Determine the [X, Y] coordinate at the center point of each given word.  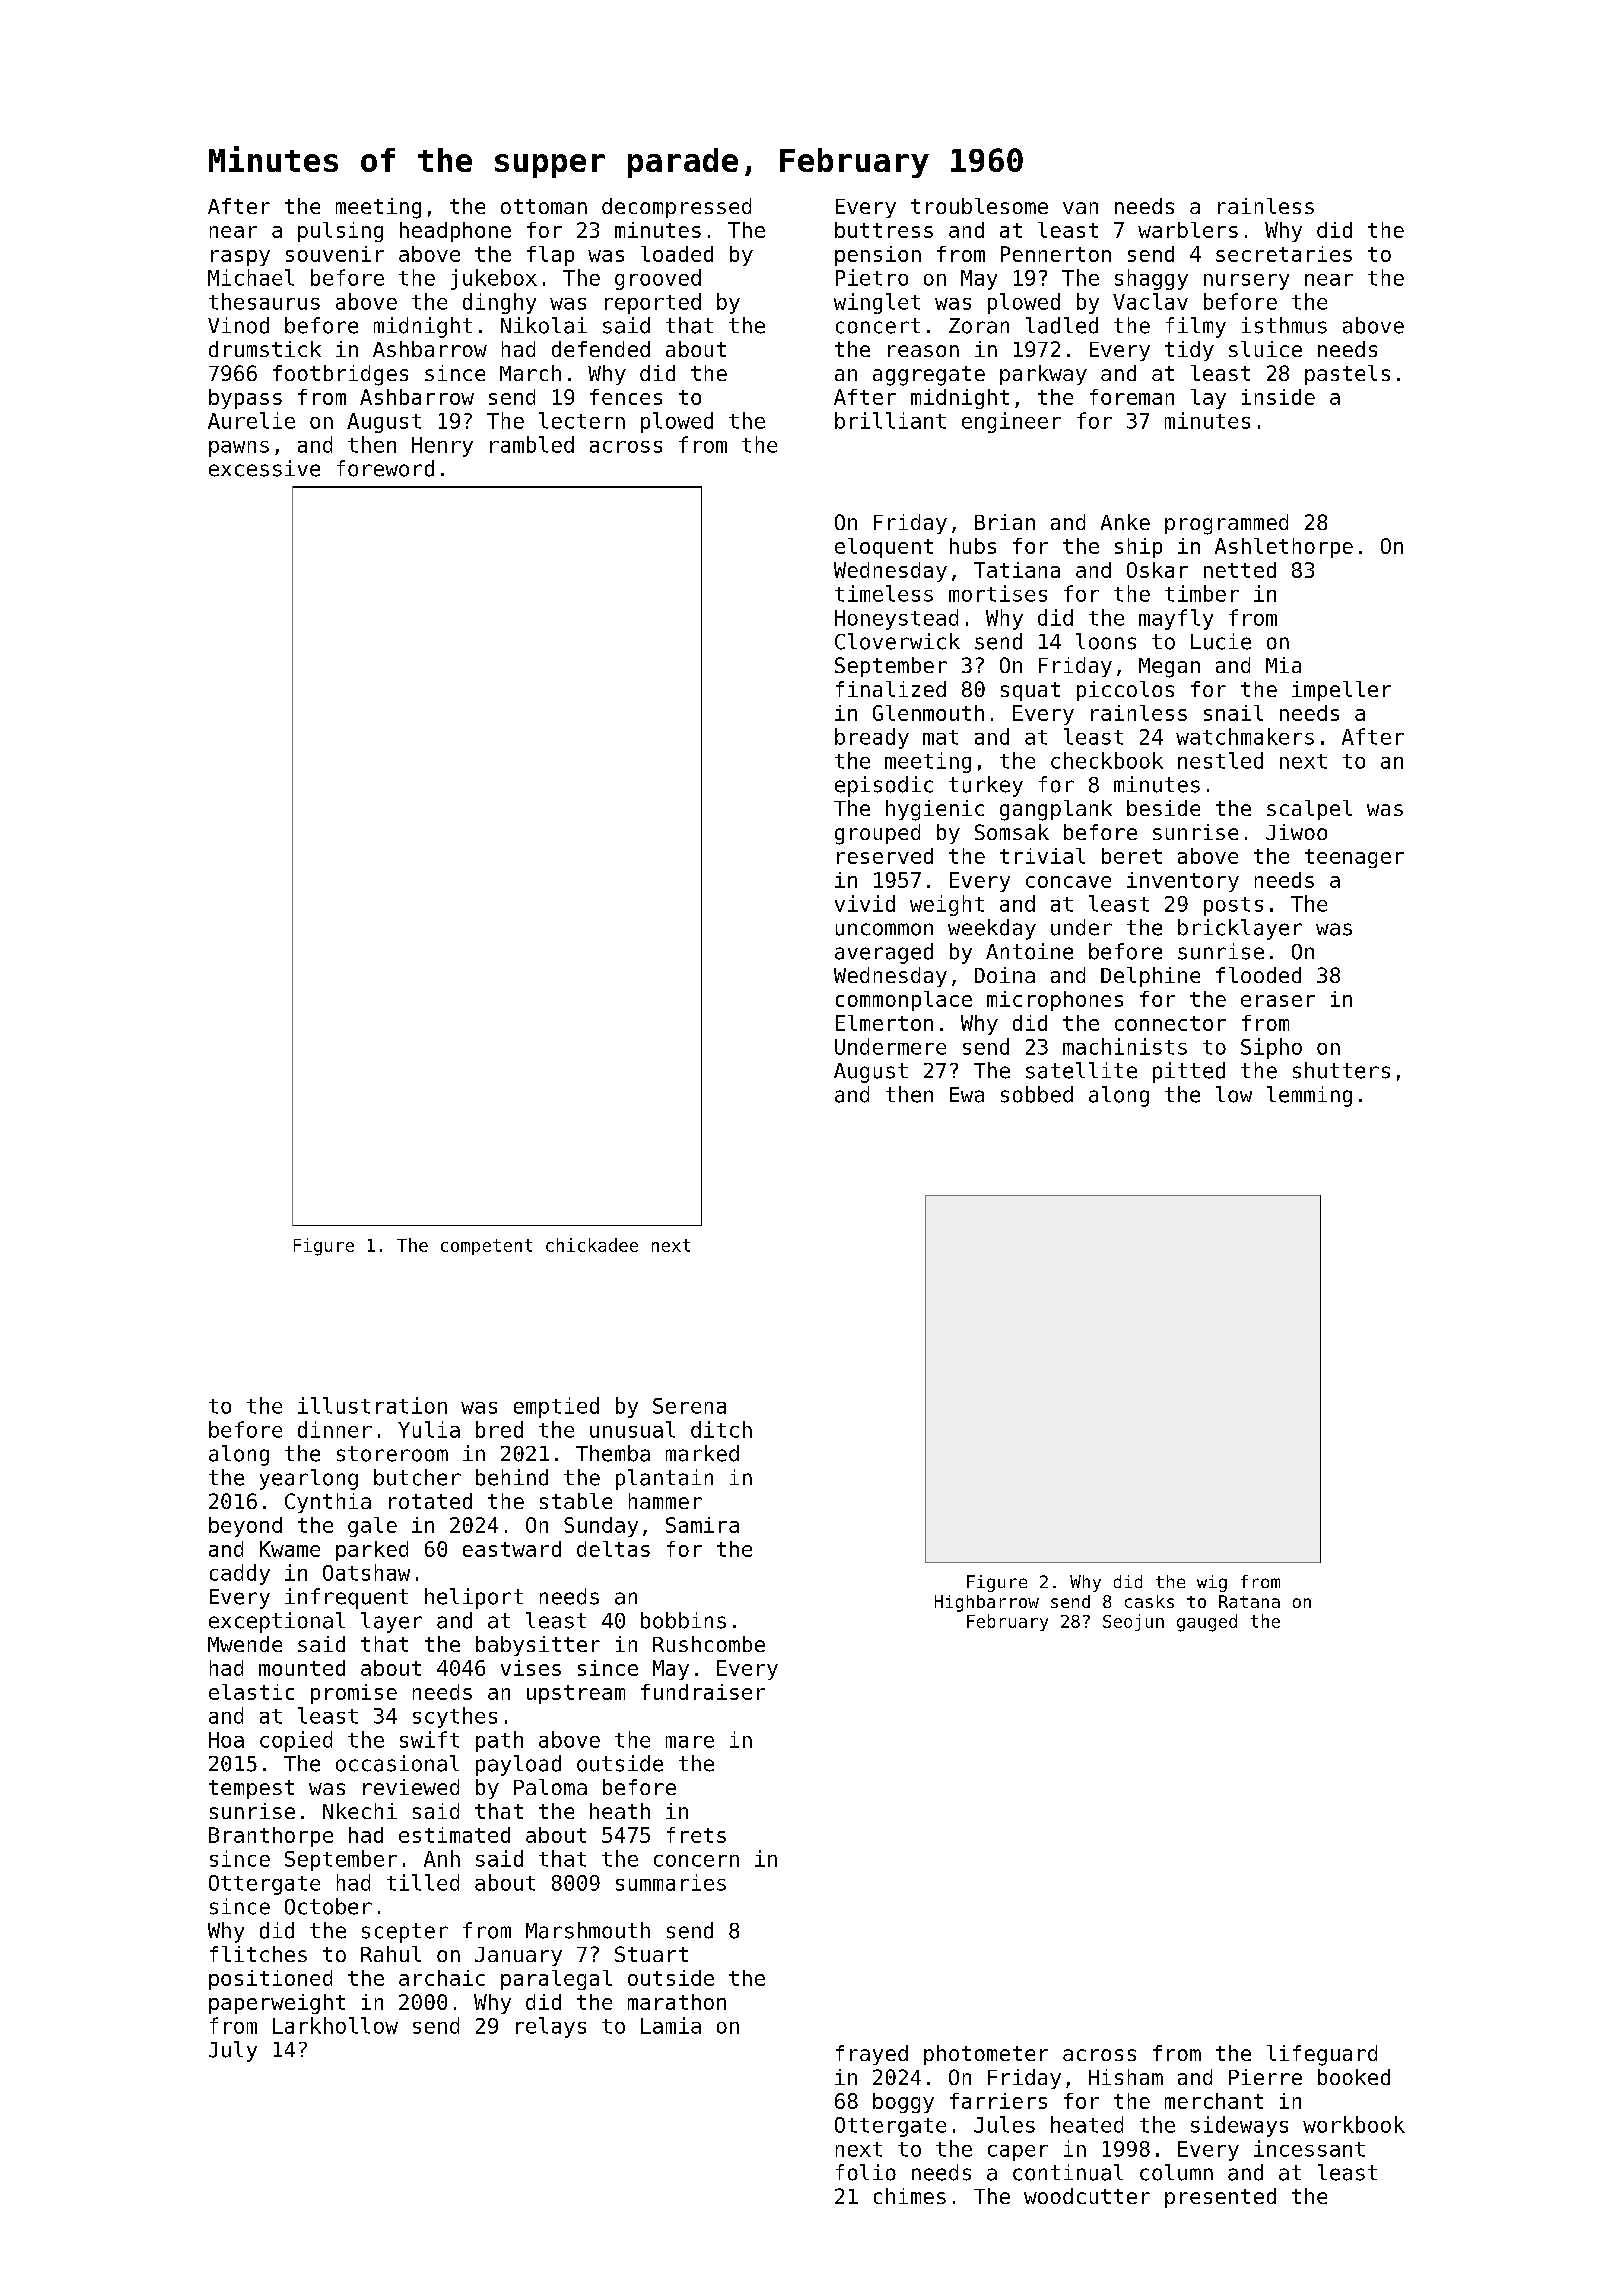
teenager [1354, 858]
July [233, 2051]
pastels [1347, 375]
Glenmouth [928, 713]
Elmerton [884, 1023]
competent [486, 1247]
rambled [532, 444]
